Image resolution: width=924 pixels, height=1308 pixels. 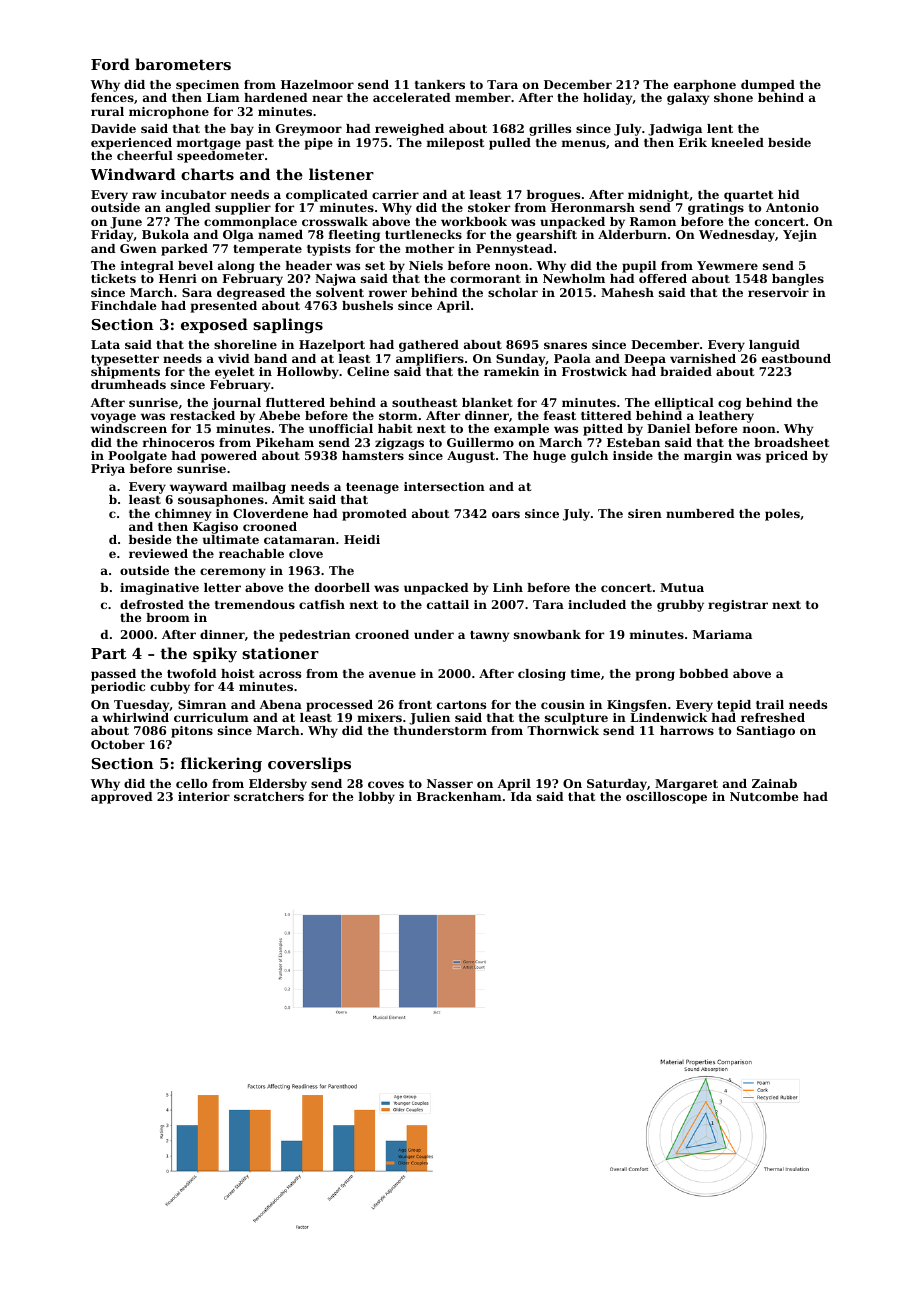 What do you see at coordinates (508, 587) in the screenshot?
I see `Linh` at bounding box center [508, 587].
